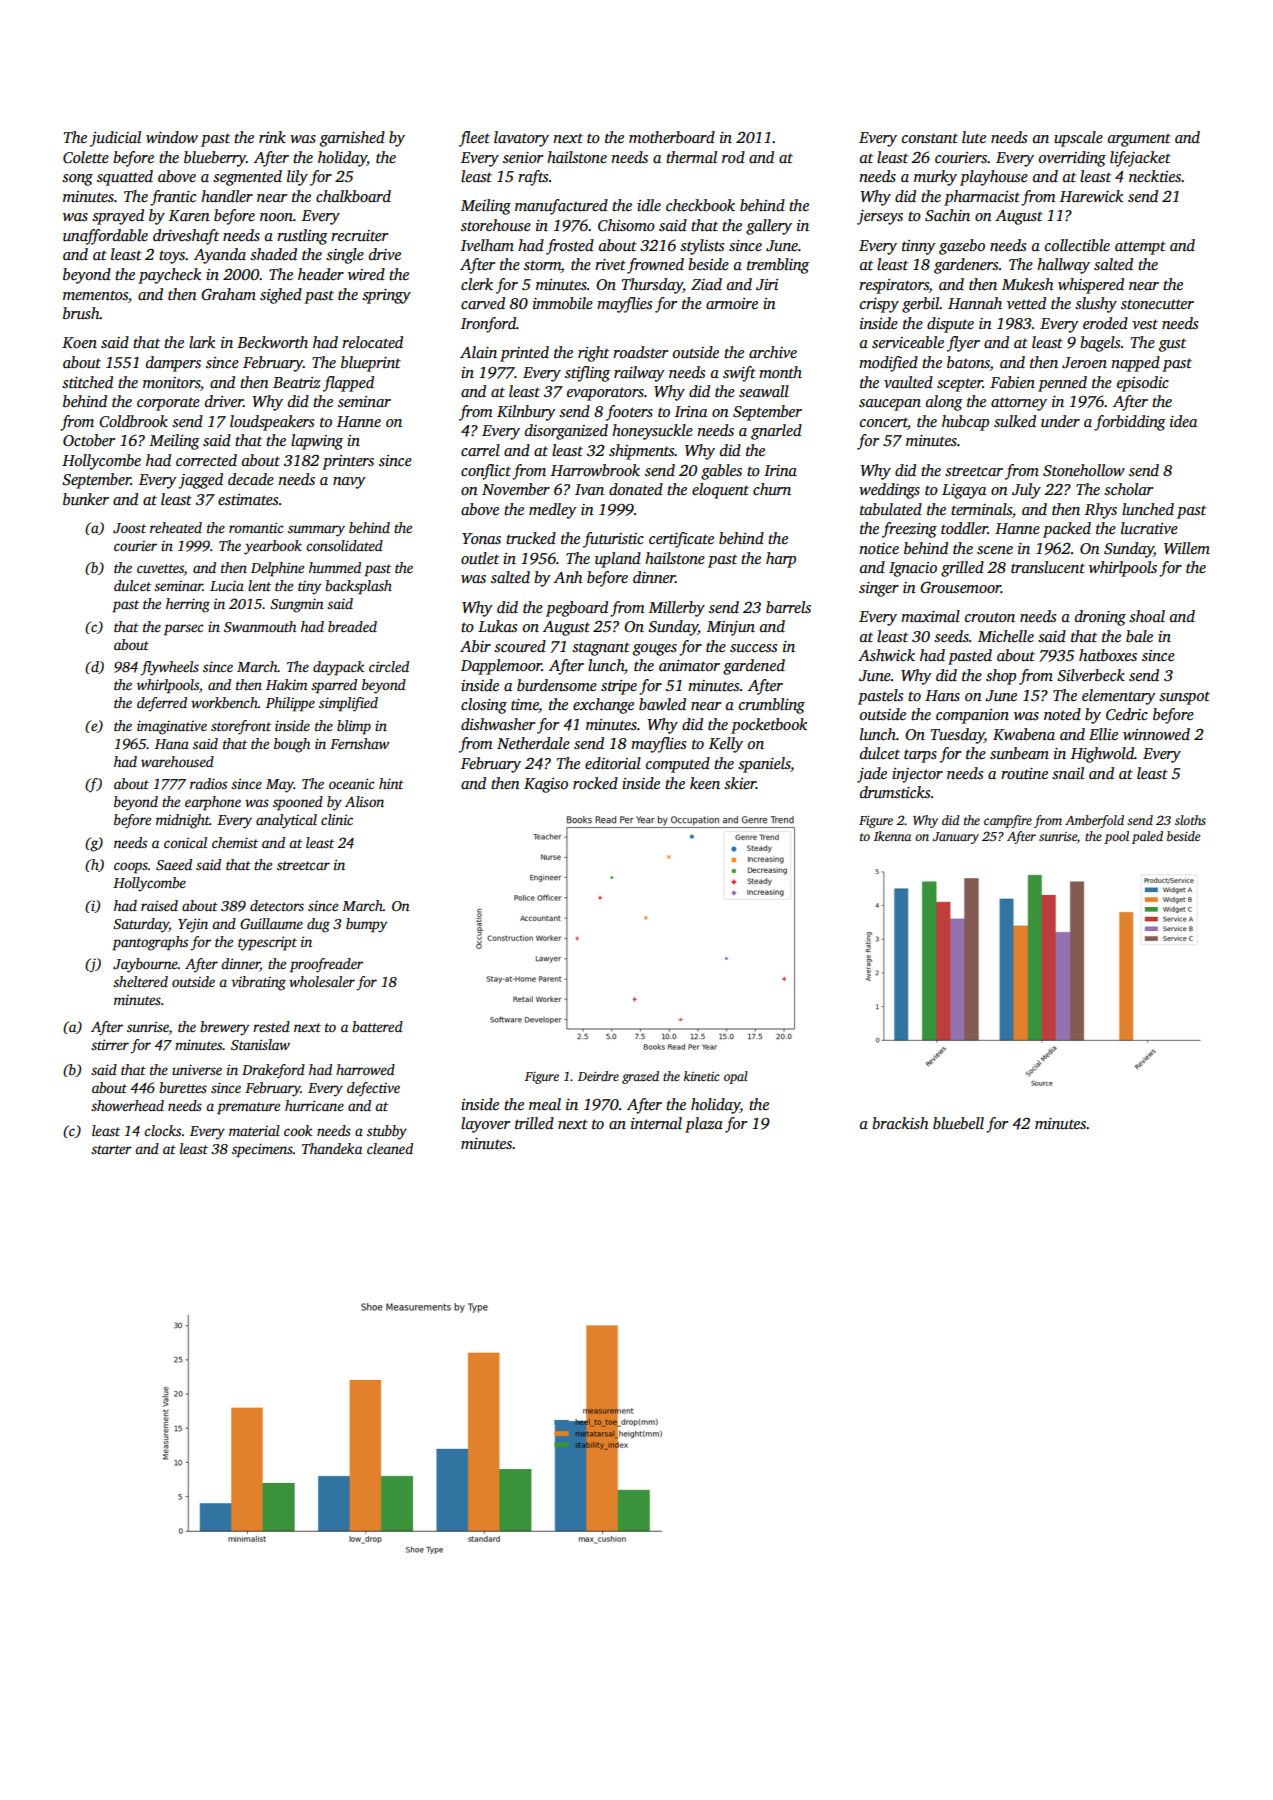 This screenshot has width=1273, height=1800. What do you see at coordinates (975, 303) in the screenshot?
I see `Hannah` at bounding box center [975, 303].
